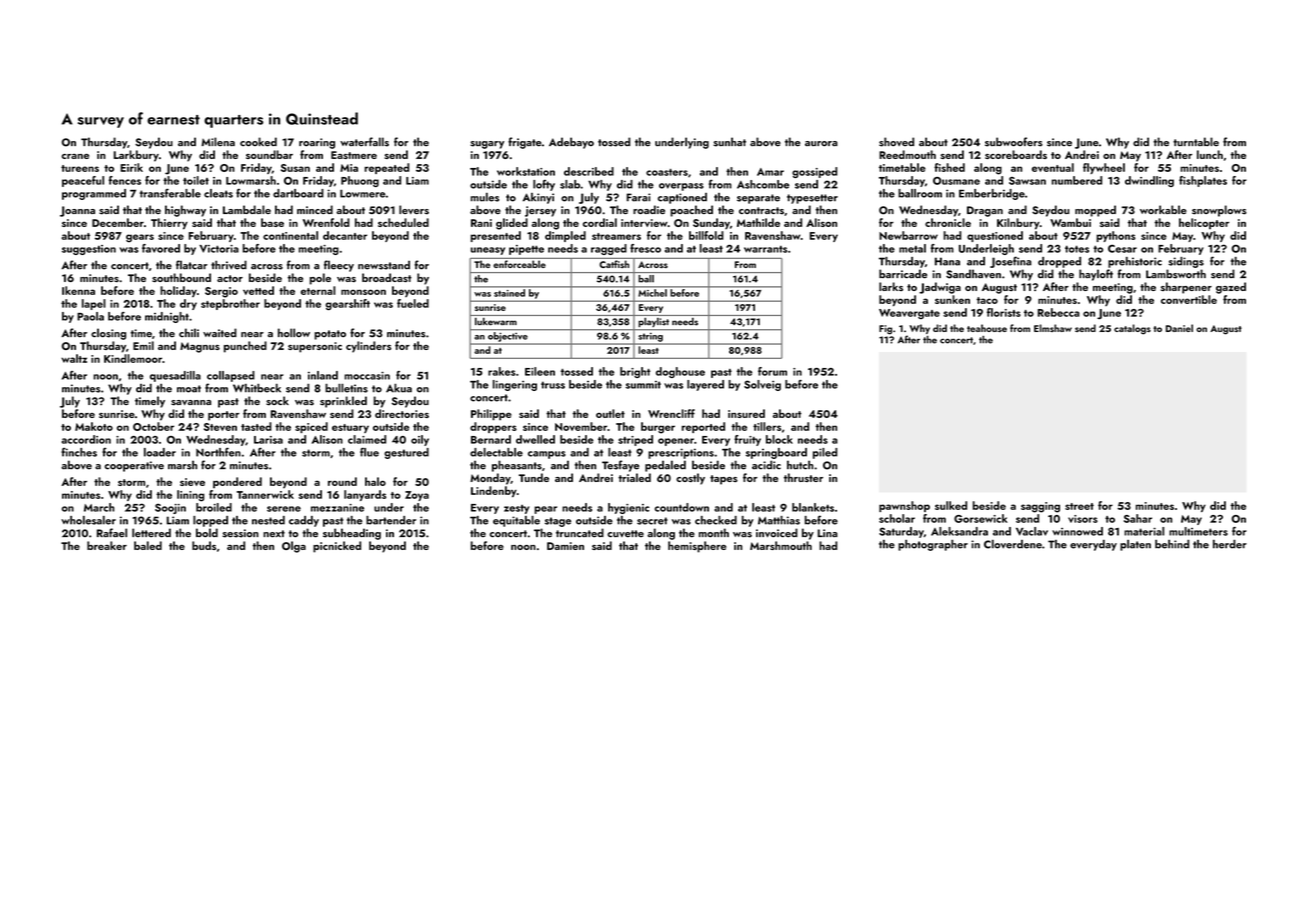 This screenshot has width=1308, height=924. What do you see at coordinates (1210, 154) in the screenshot?
I see `lunch` at bounding box center [1210, 154].
